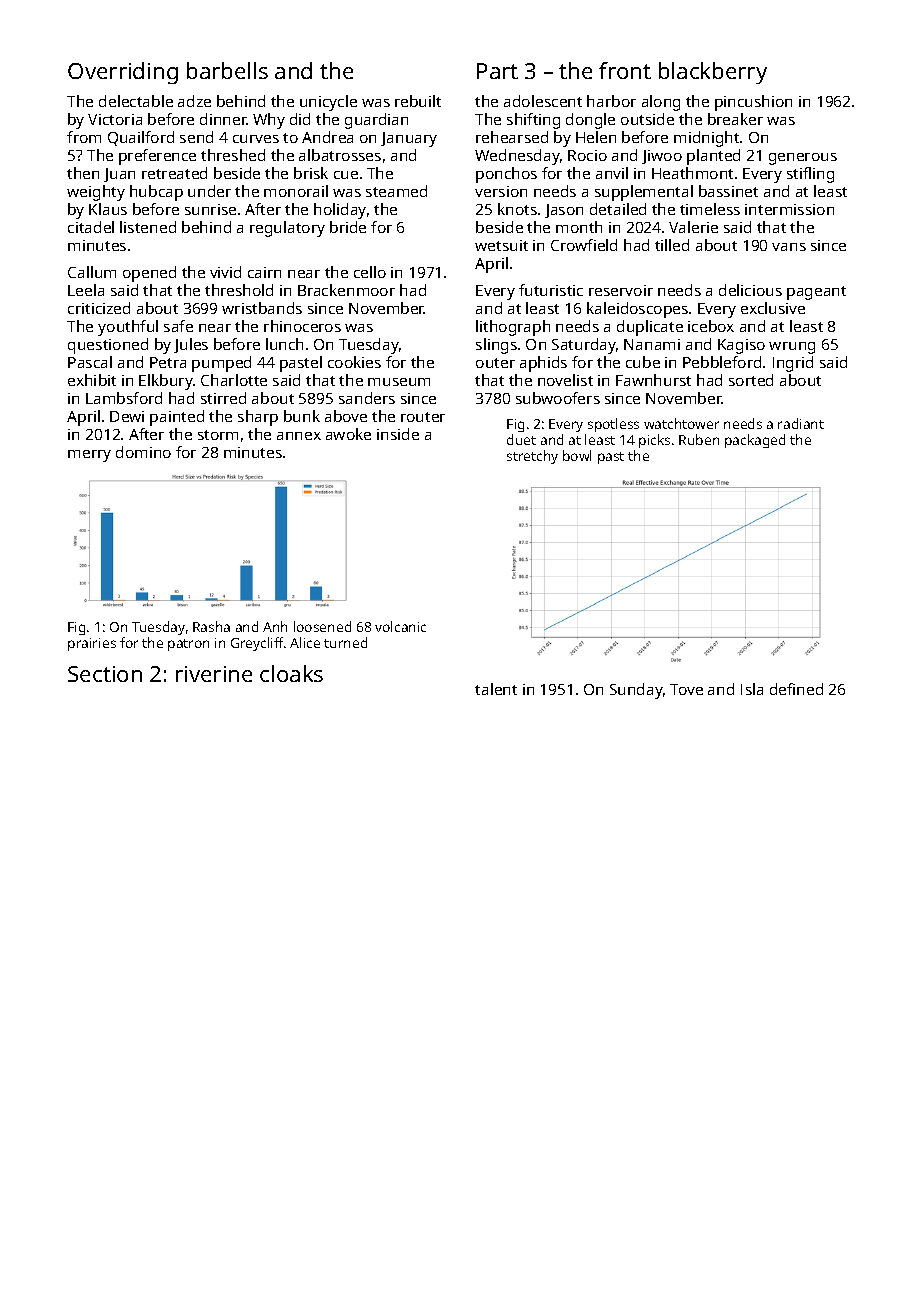  I want to click on Part, so click(497, 71).
